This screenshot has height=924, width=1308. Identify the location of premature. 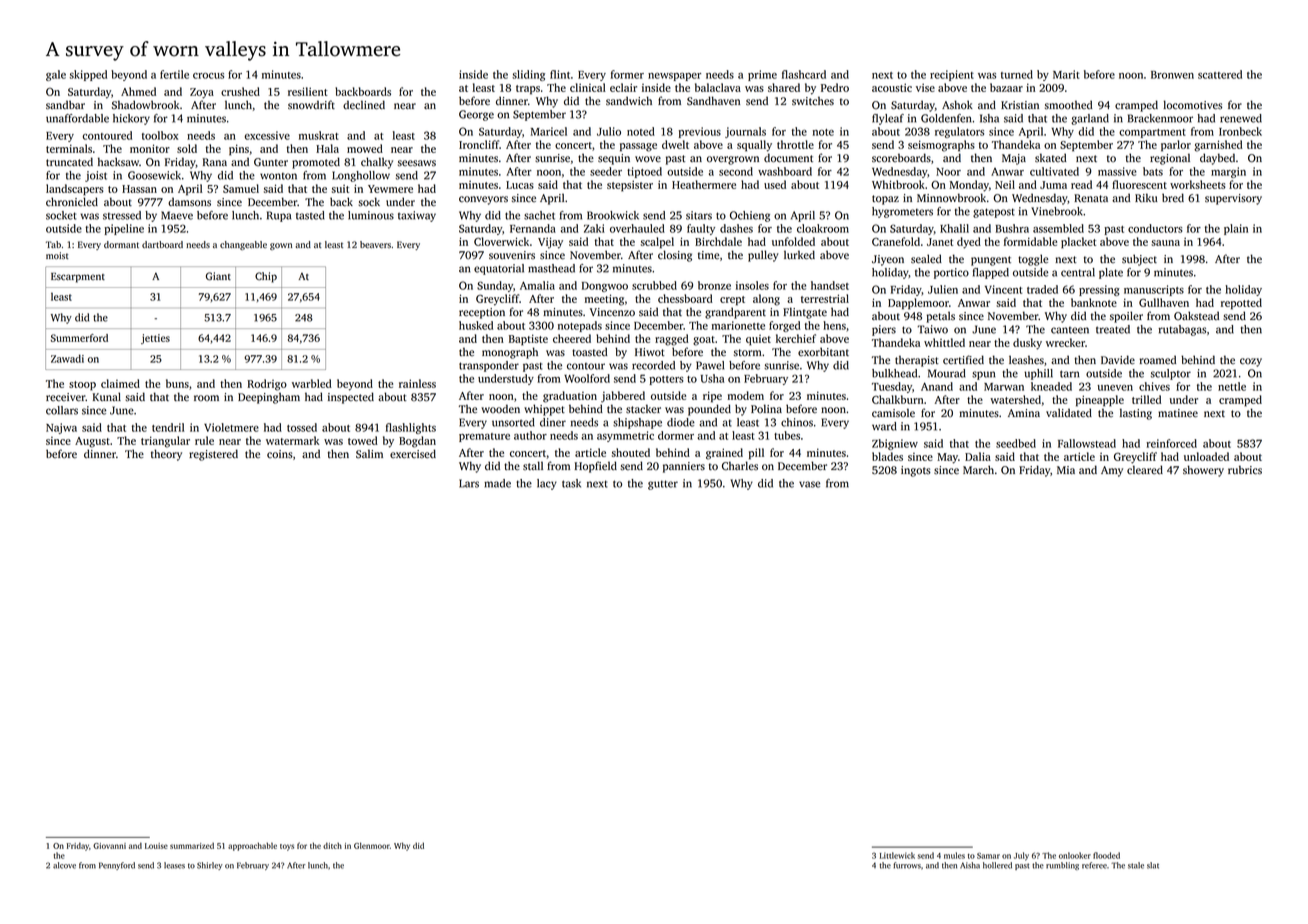
(484, 437).
